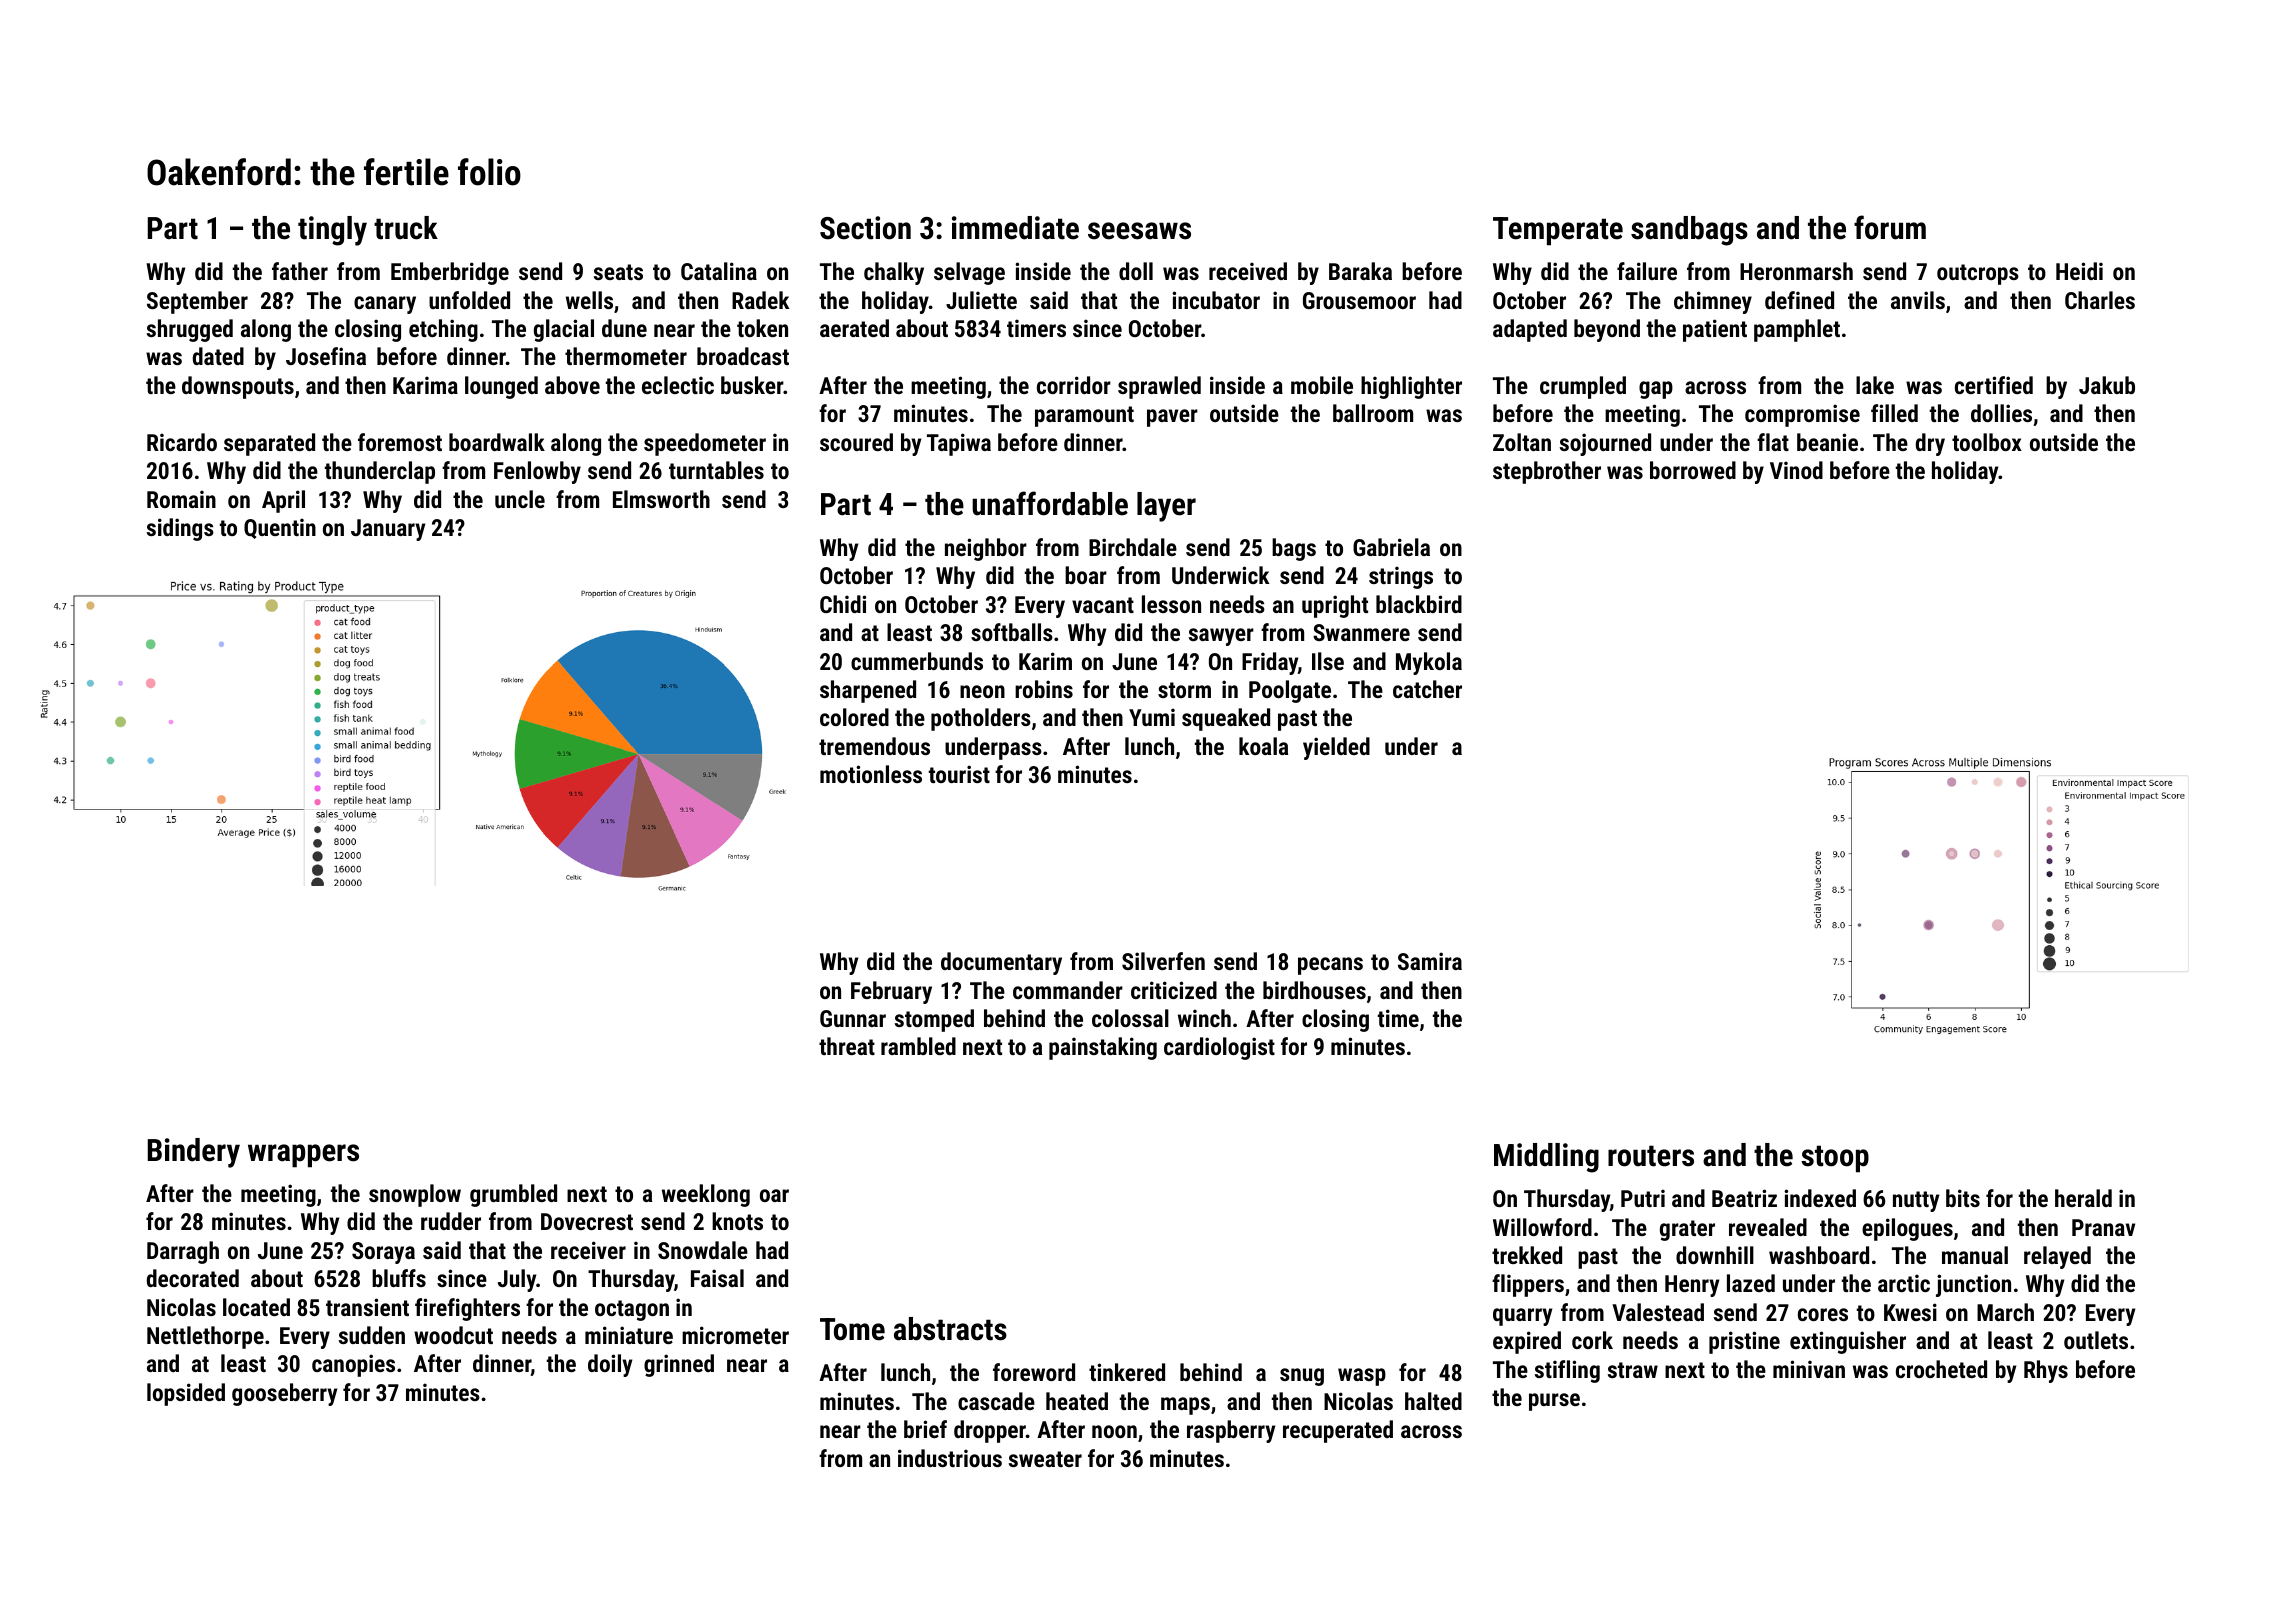 The width and height of the image is (2282, 1614). Describe the element at coordinates (706, 1195) in the image. I see `weeklong` at that location.
